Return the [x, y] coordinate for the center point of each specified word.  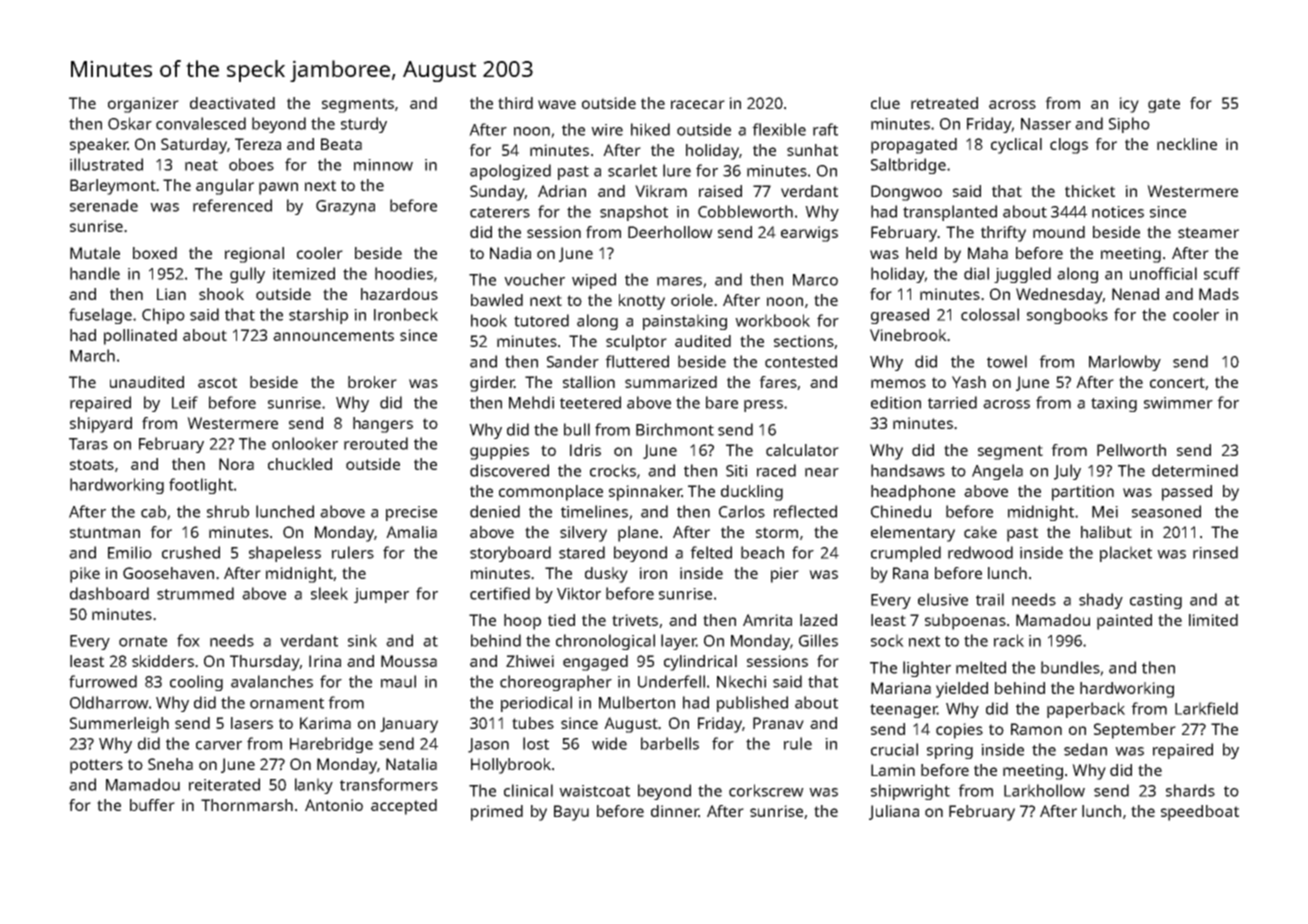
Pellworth [1131, 450]
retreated [944, 103]
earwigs [809, 234]
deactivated [232, 103]
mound [1059, 232]
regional [254, 255]
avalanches [272, 681]
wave [557, 104]
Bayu [571, 813]
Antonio [334, 805]
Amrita [767, 620]
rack [1009, 640]
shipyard [101, 425]
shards [1190, 790]
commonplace [551, 493]
